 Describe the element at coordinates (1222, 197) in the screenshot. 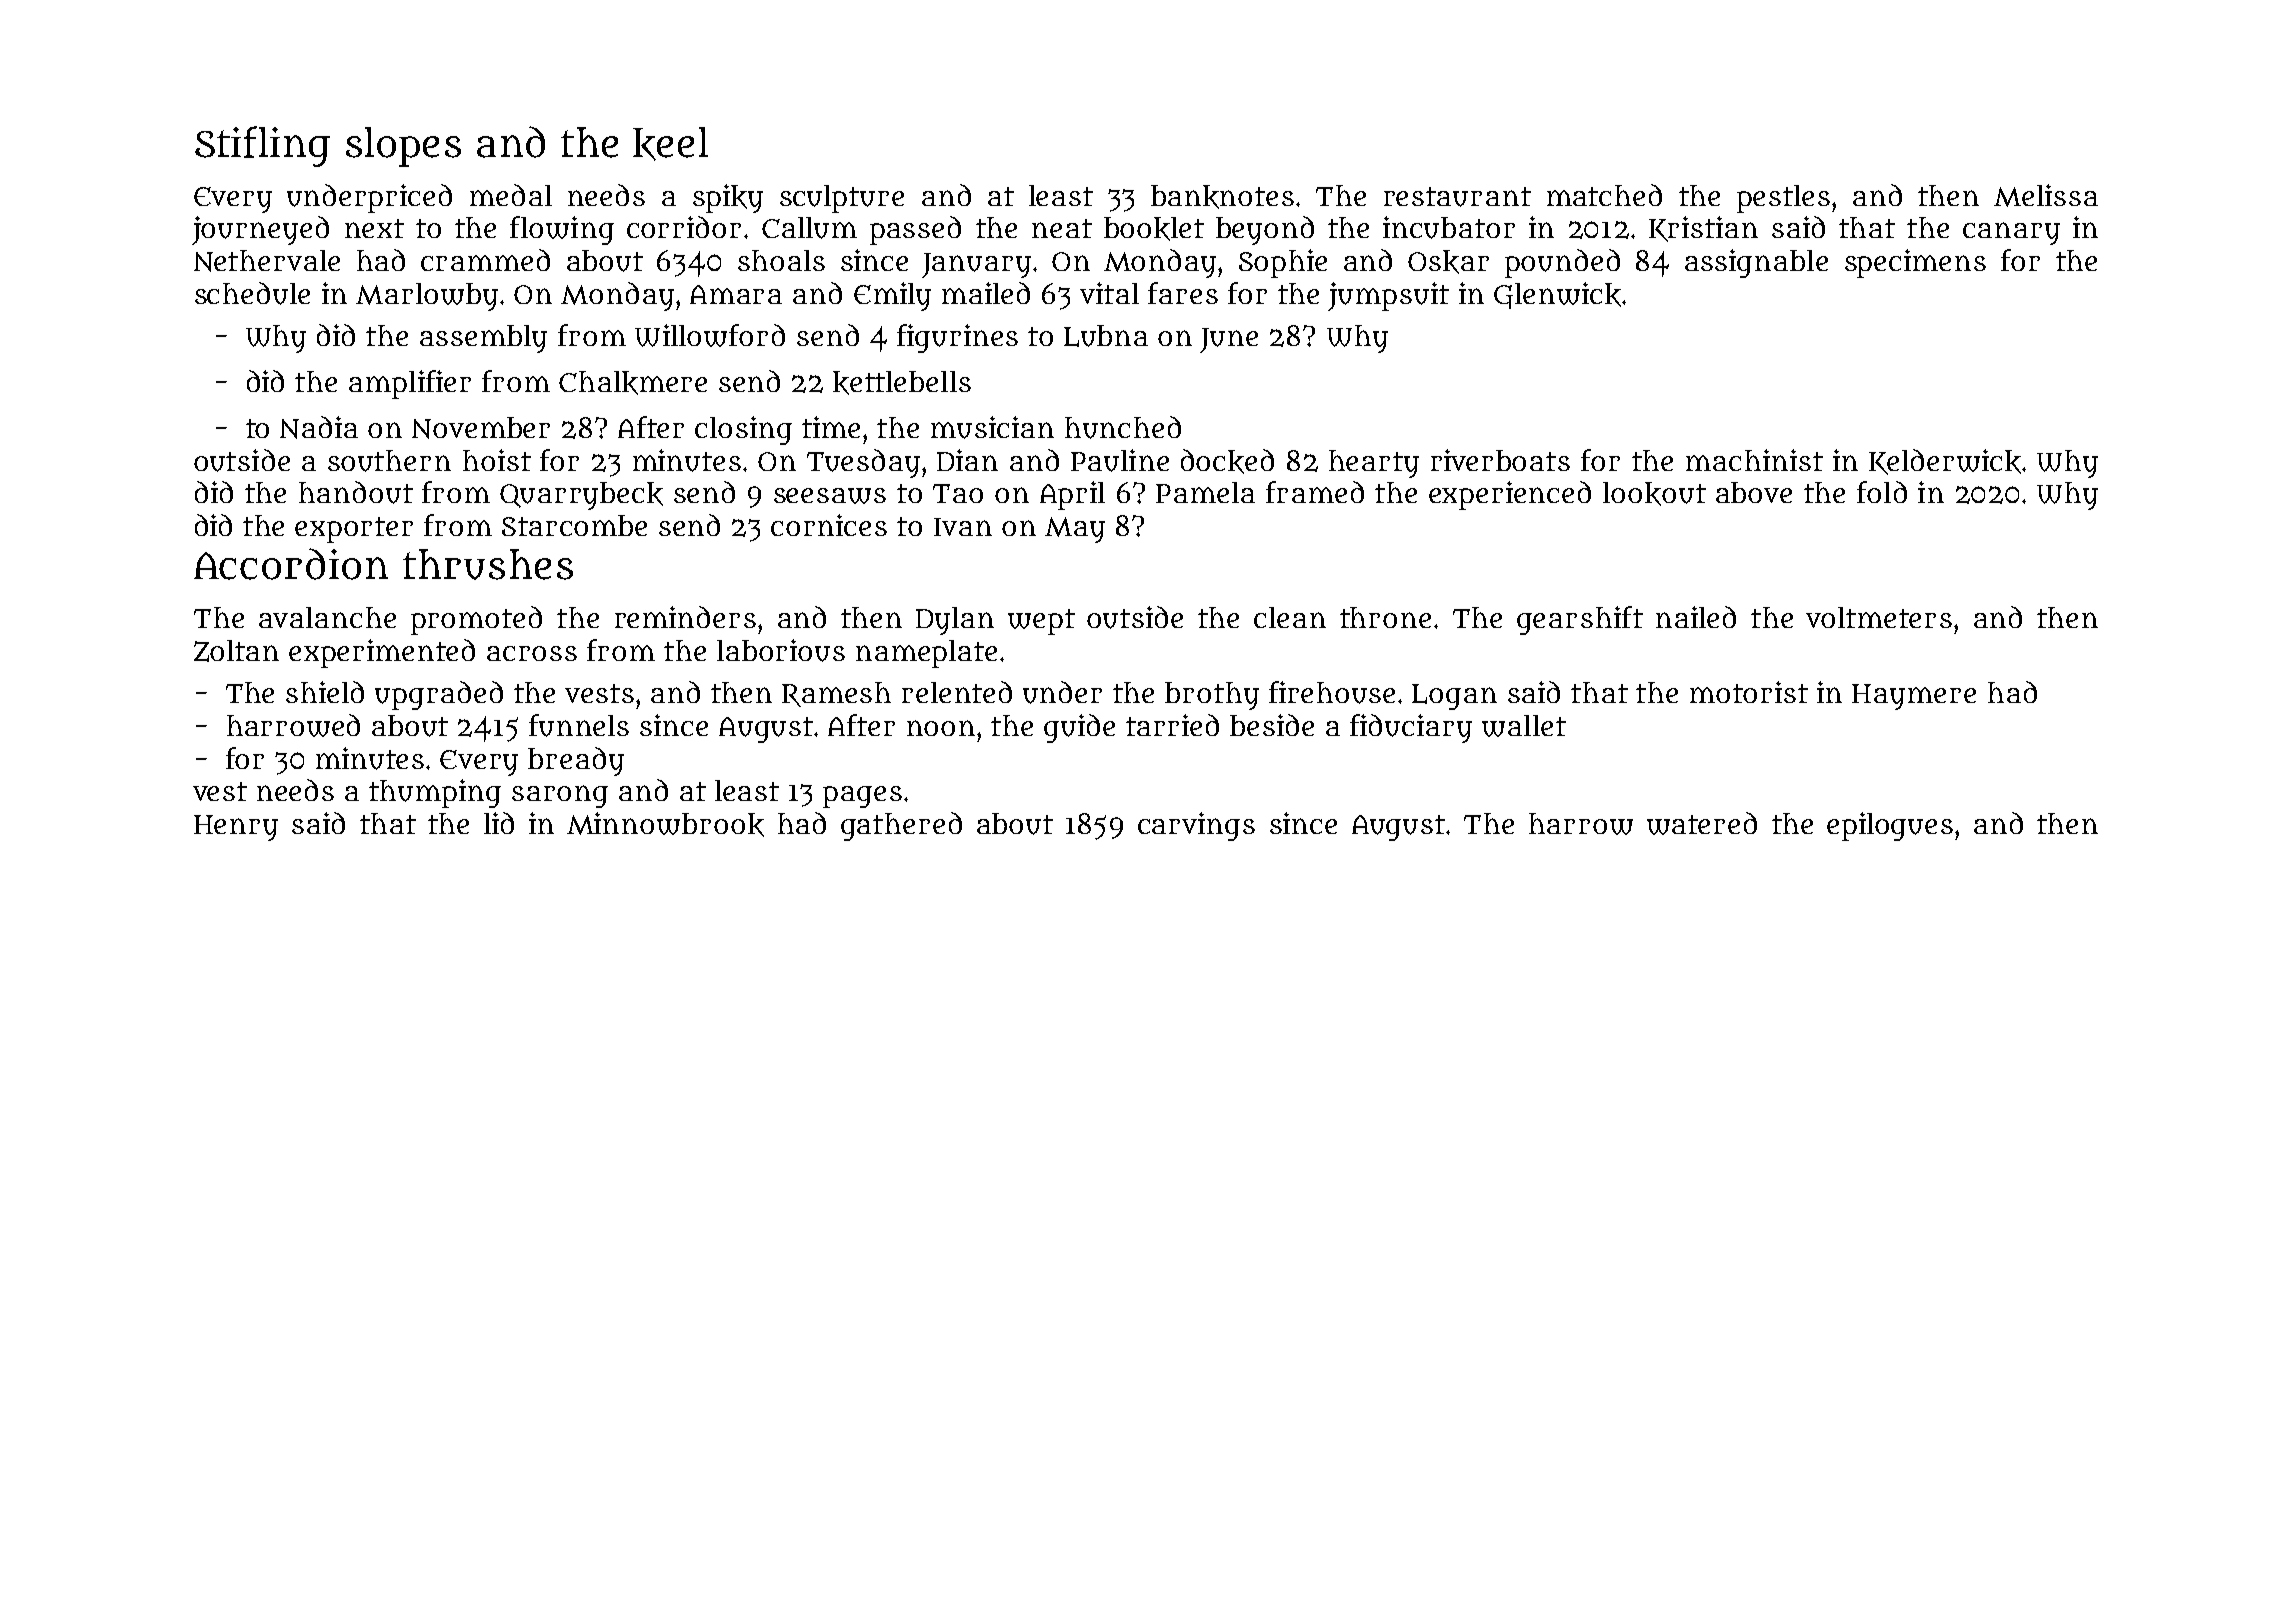

I see `banknotes` at that location.
